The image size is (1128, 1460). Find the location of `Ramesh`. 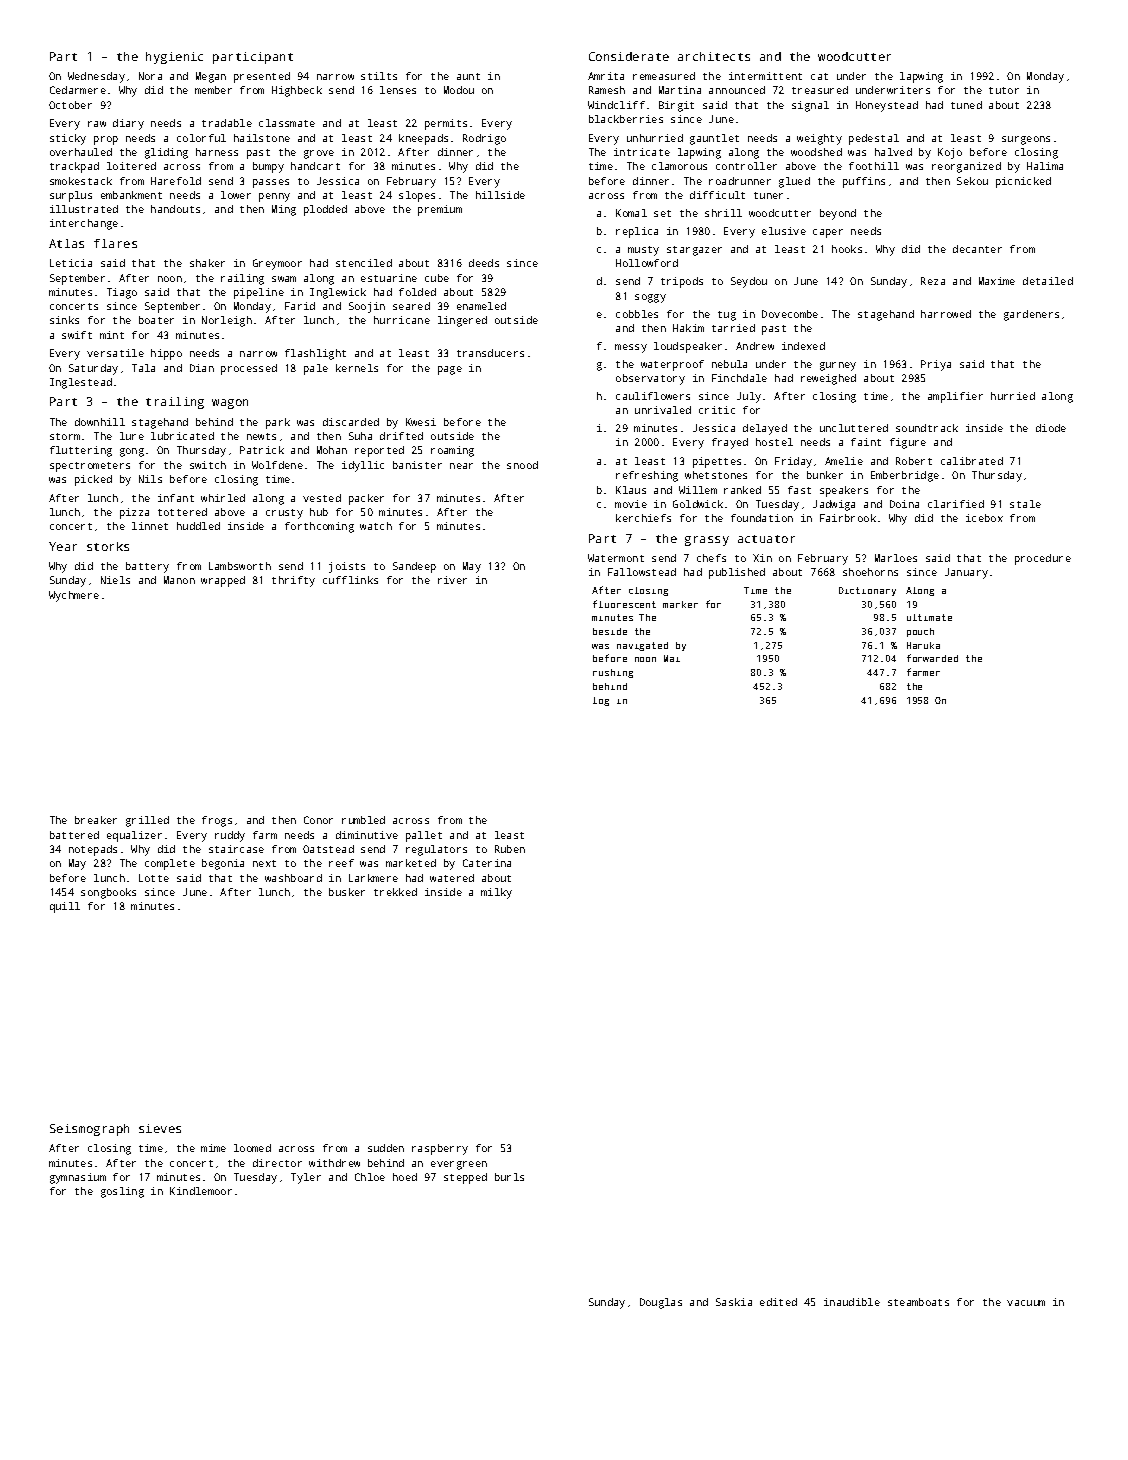

Ramesh is located at coordinates (607, 90).
